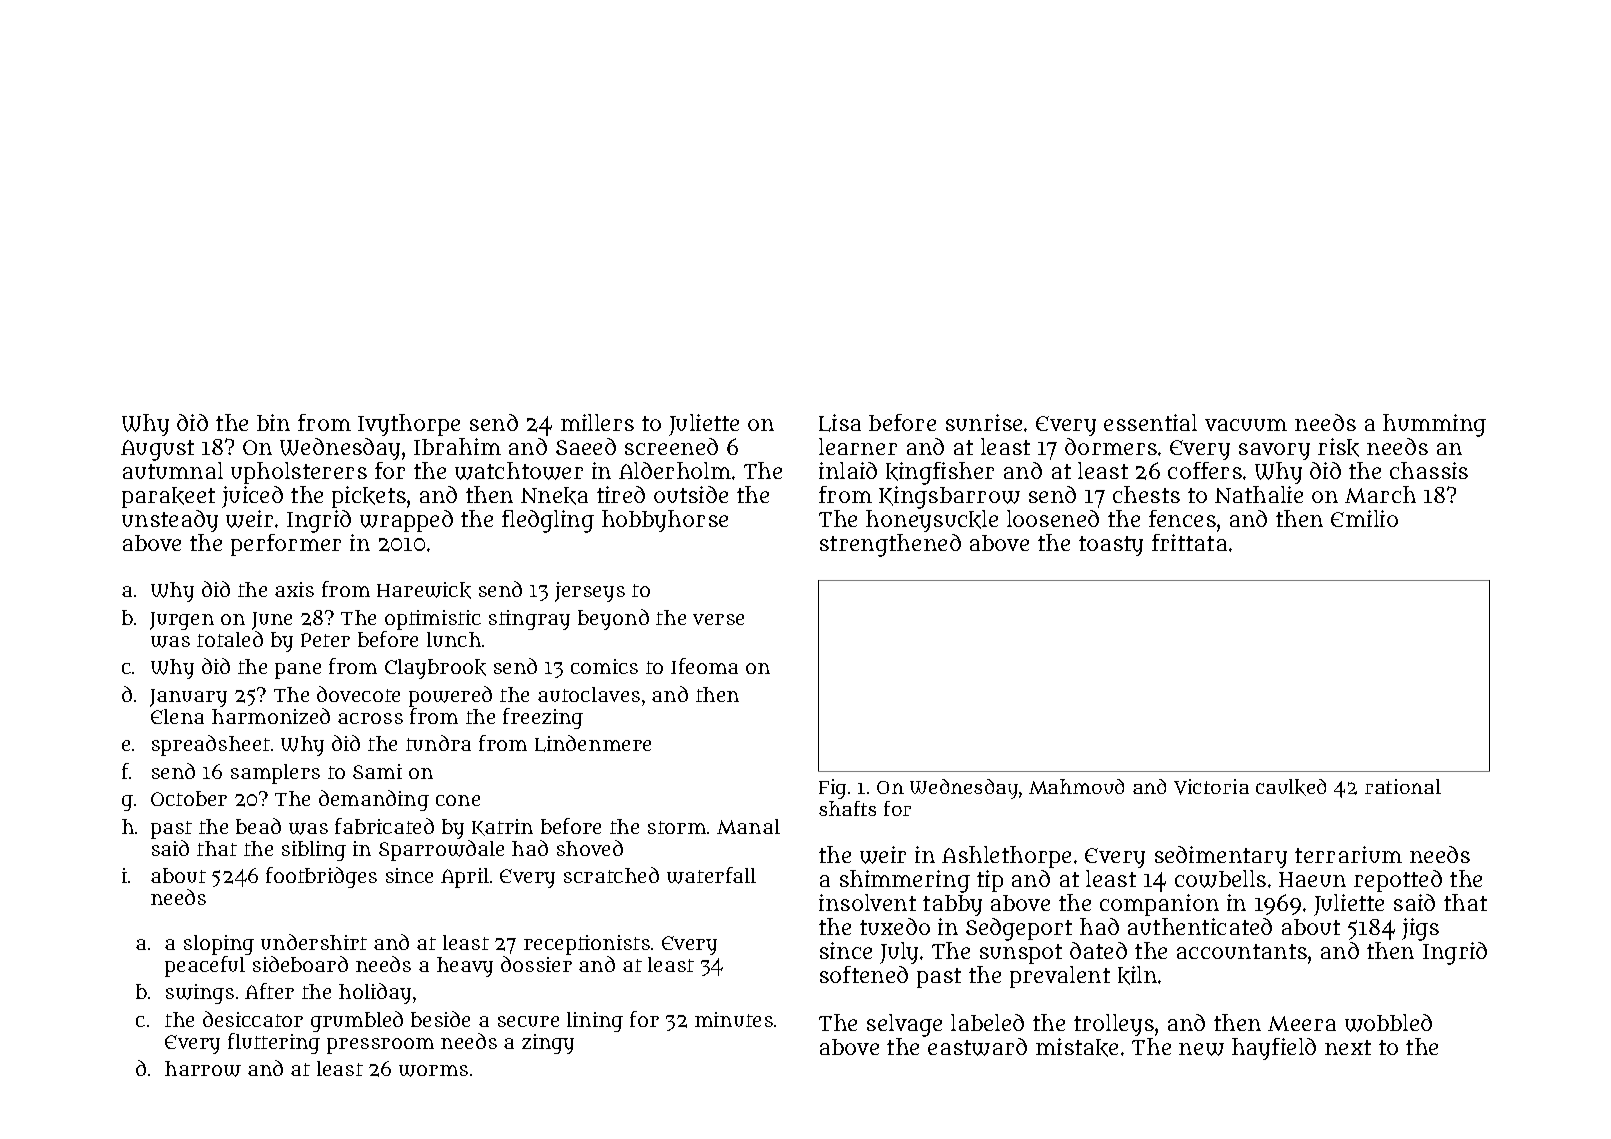 Image resolution: width=1611 pixels, height=1139 pixels. What do you see at coordinates (932, 521) in the screenshot?
I see `honeysuckle` at bounding box center [932, 521].
